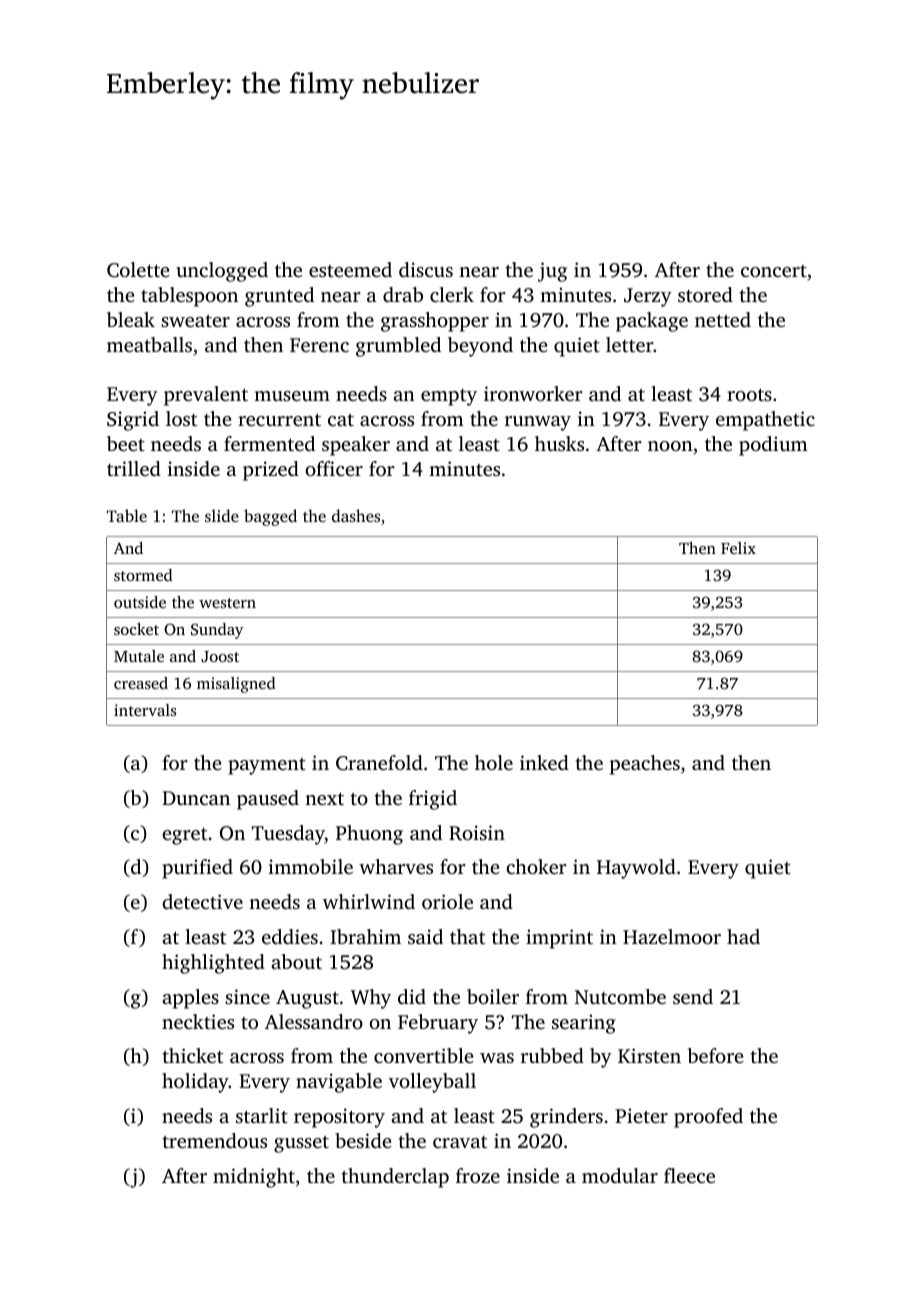 This page has height=1311, width=924. Describe the element at coordinates (356, 446) in the page. I see `speaker` at that location.
